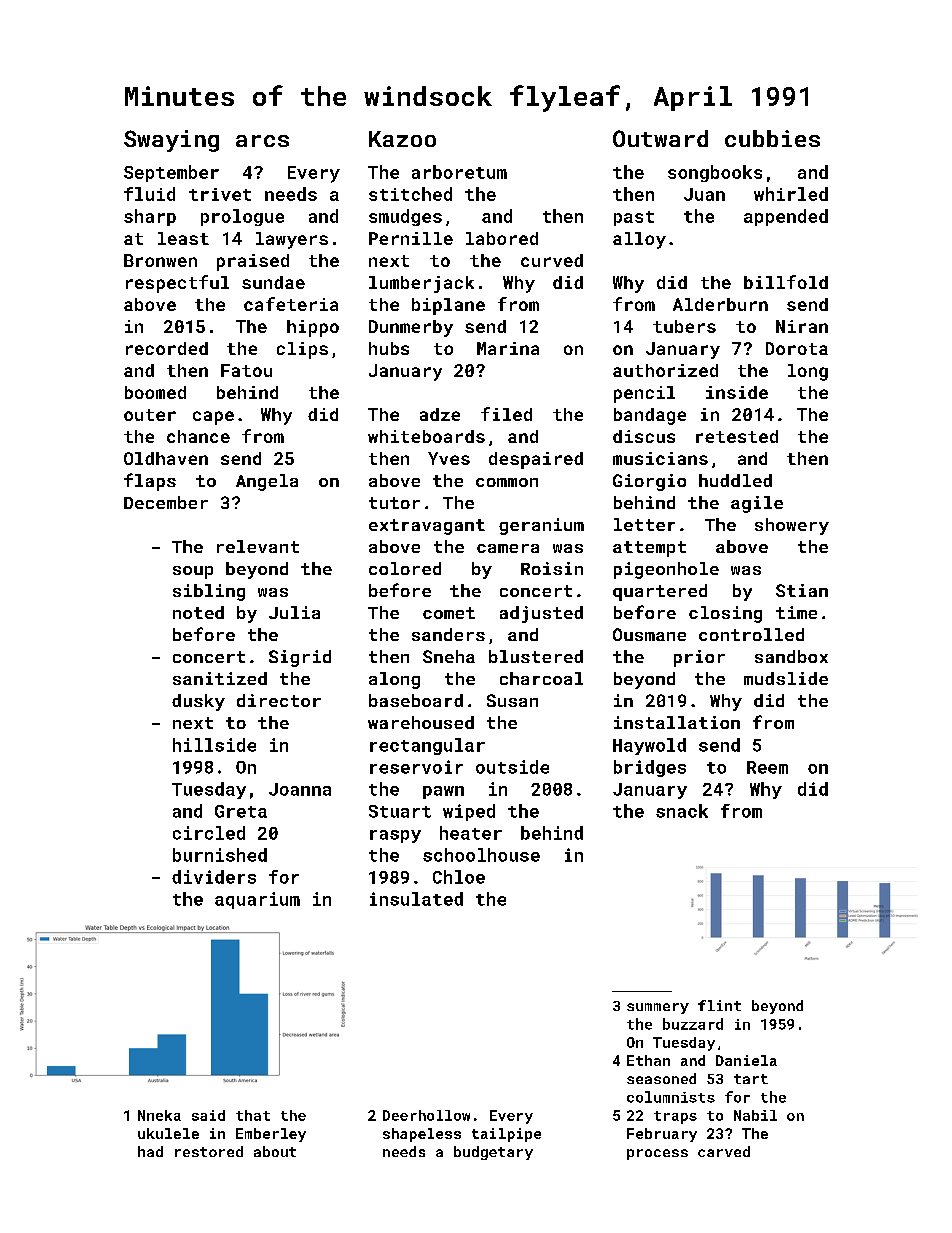  Describe the element at coordinates (300, 789) in the screenshot. I see `Joanna` at that location.
